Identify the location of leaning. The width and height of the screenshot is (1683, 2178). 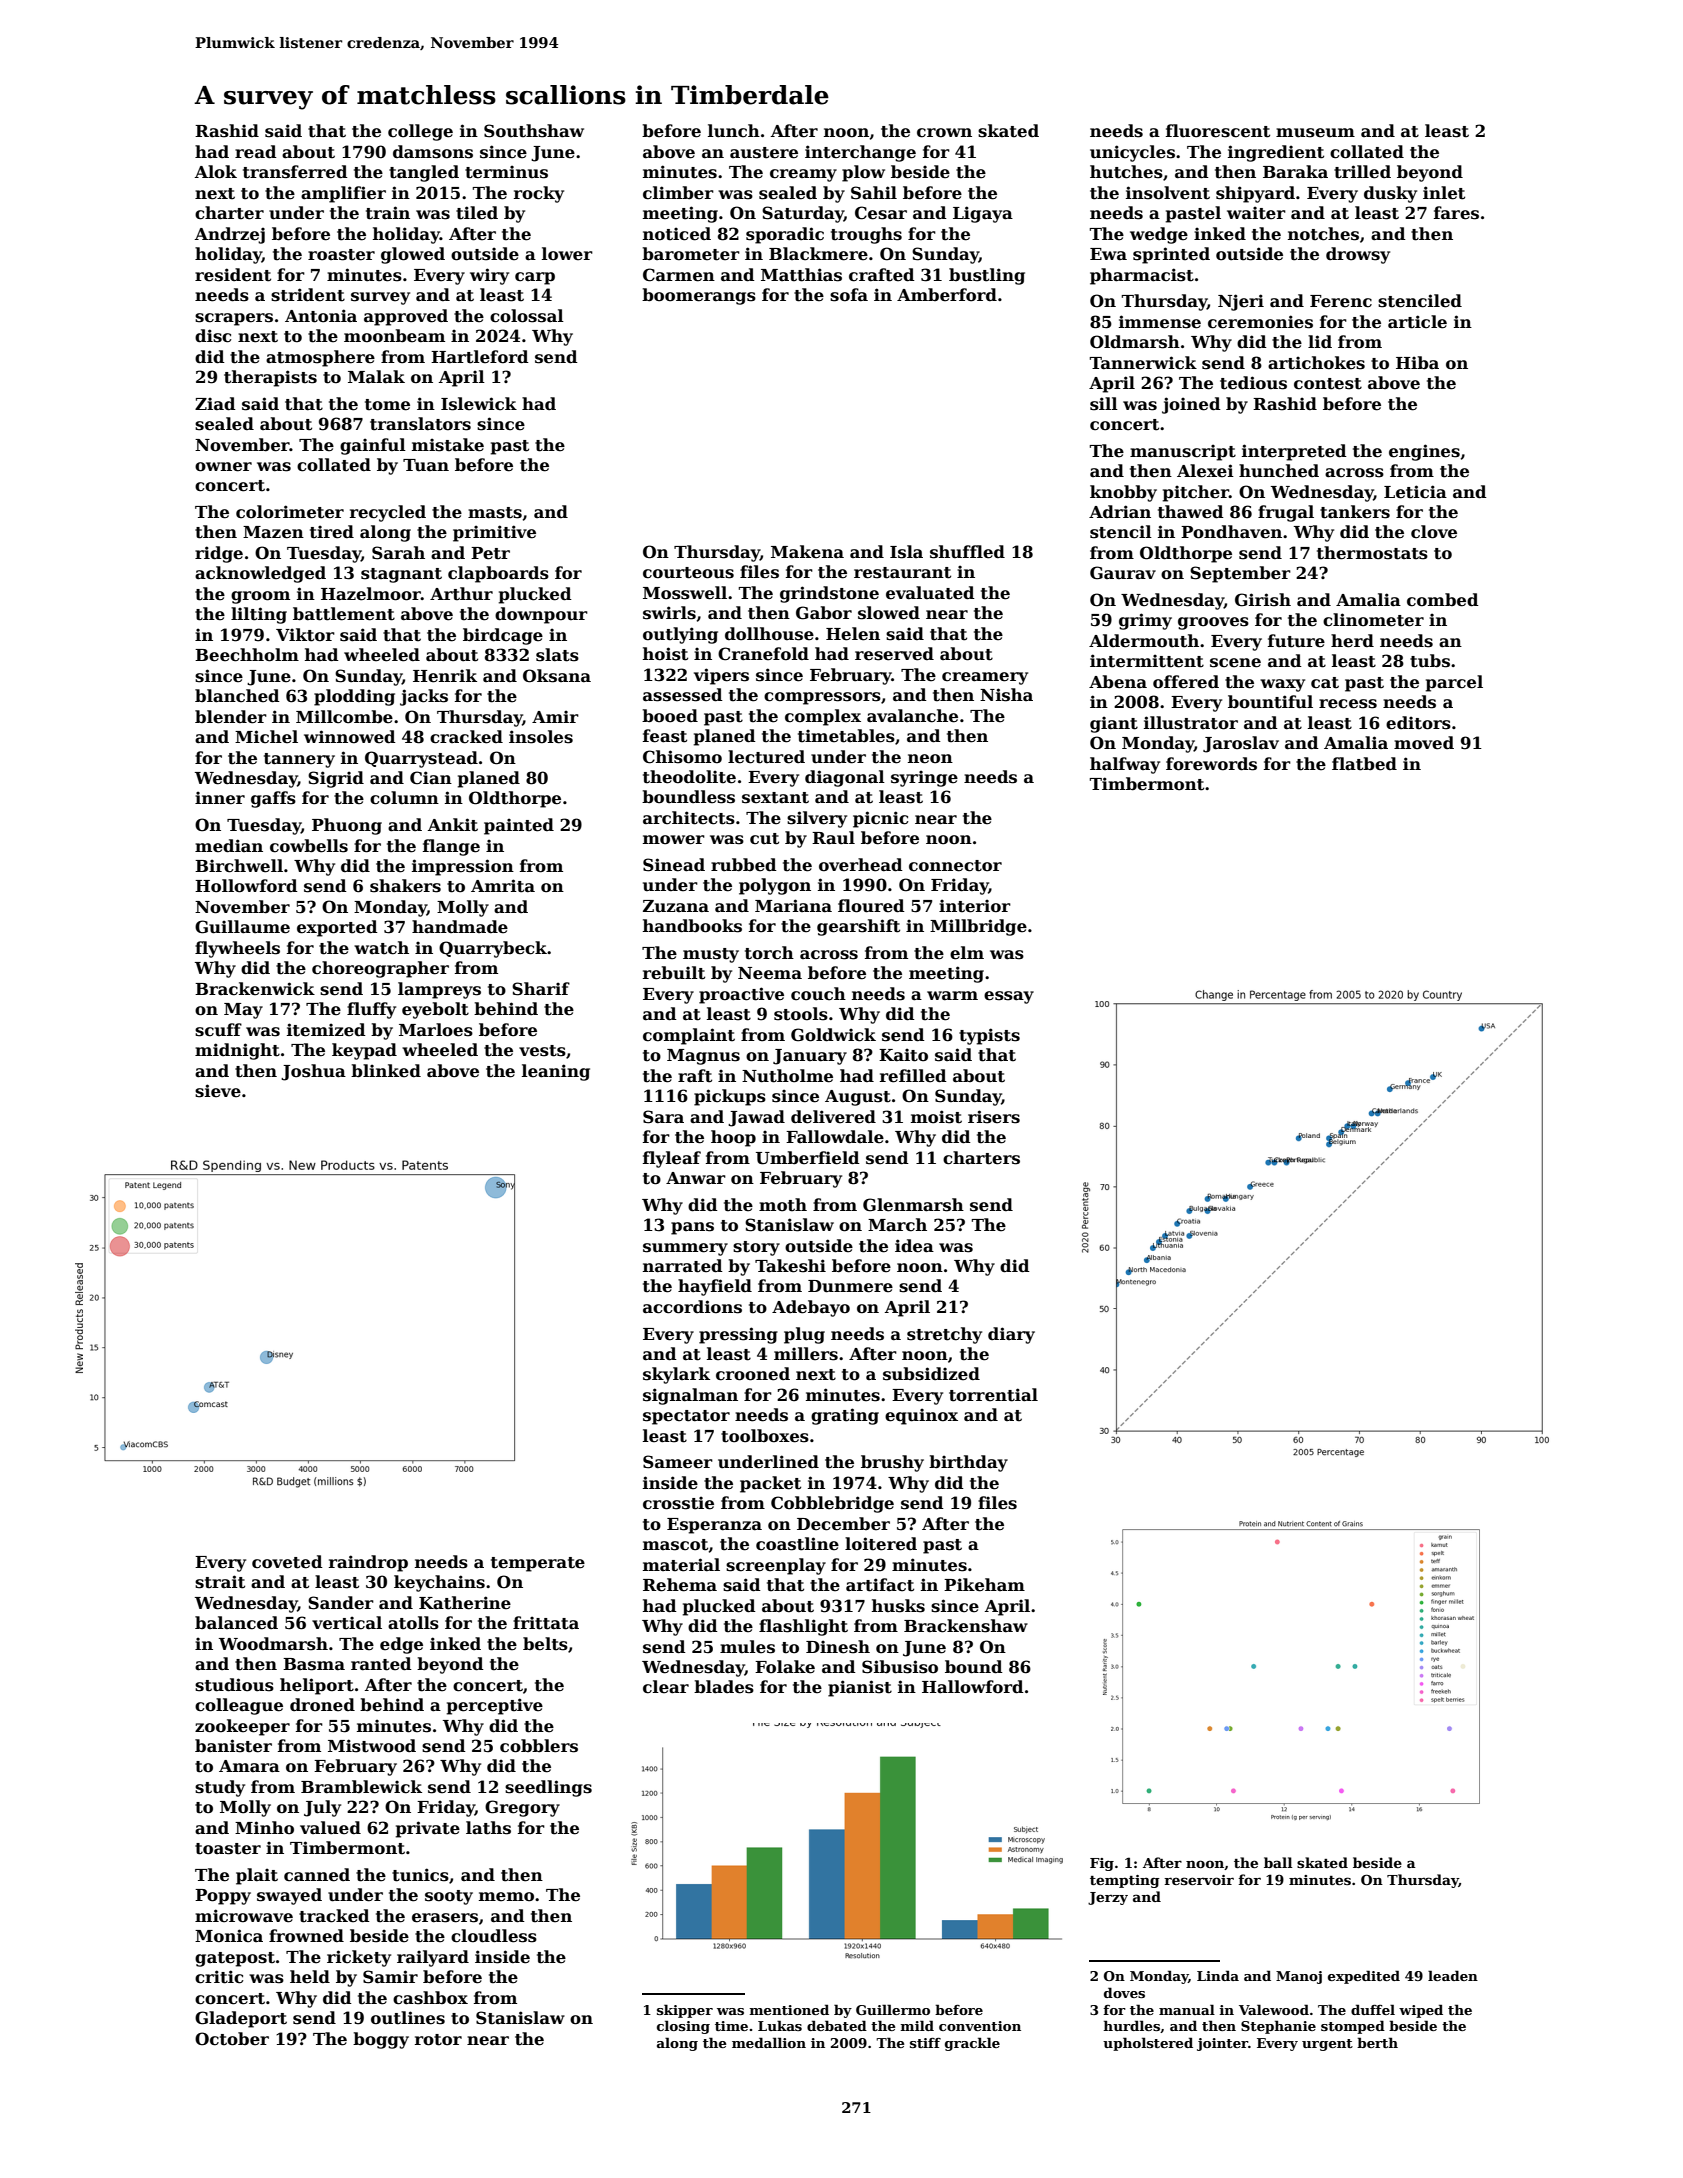
(556, 1072).
